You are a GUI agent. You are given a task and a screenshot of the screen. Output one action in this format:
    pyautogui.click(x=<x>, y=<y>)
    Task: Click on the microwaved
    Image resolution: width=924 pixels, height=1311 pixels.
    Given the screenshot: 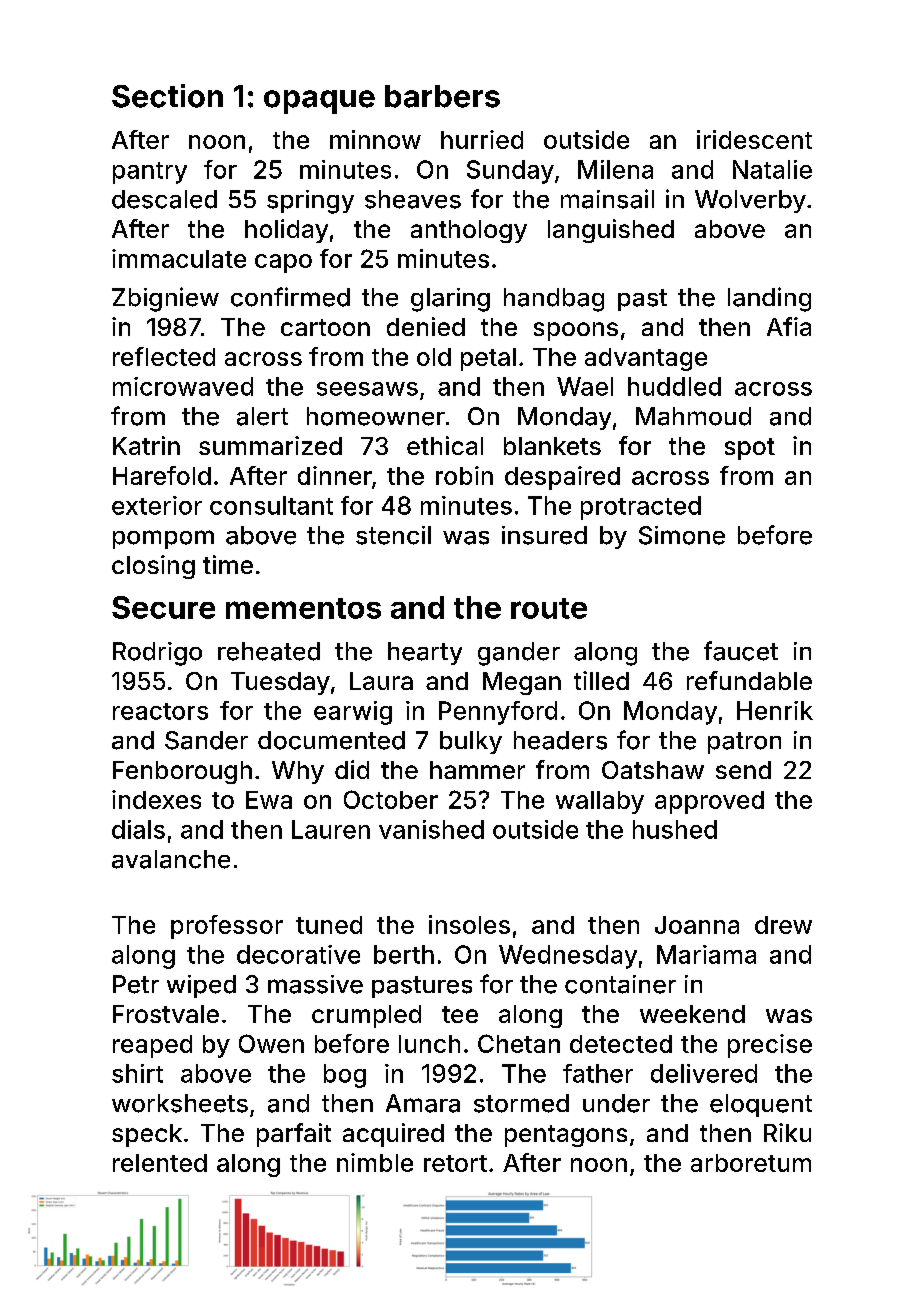 What is the action you would take?
    pyautogui.click(x=183, y=386)
